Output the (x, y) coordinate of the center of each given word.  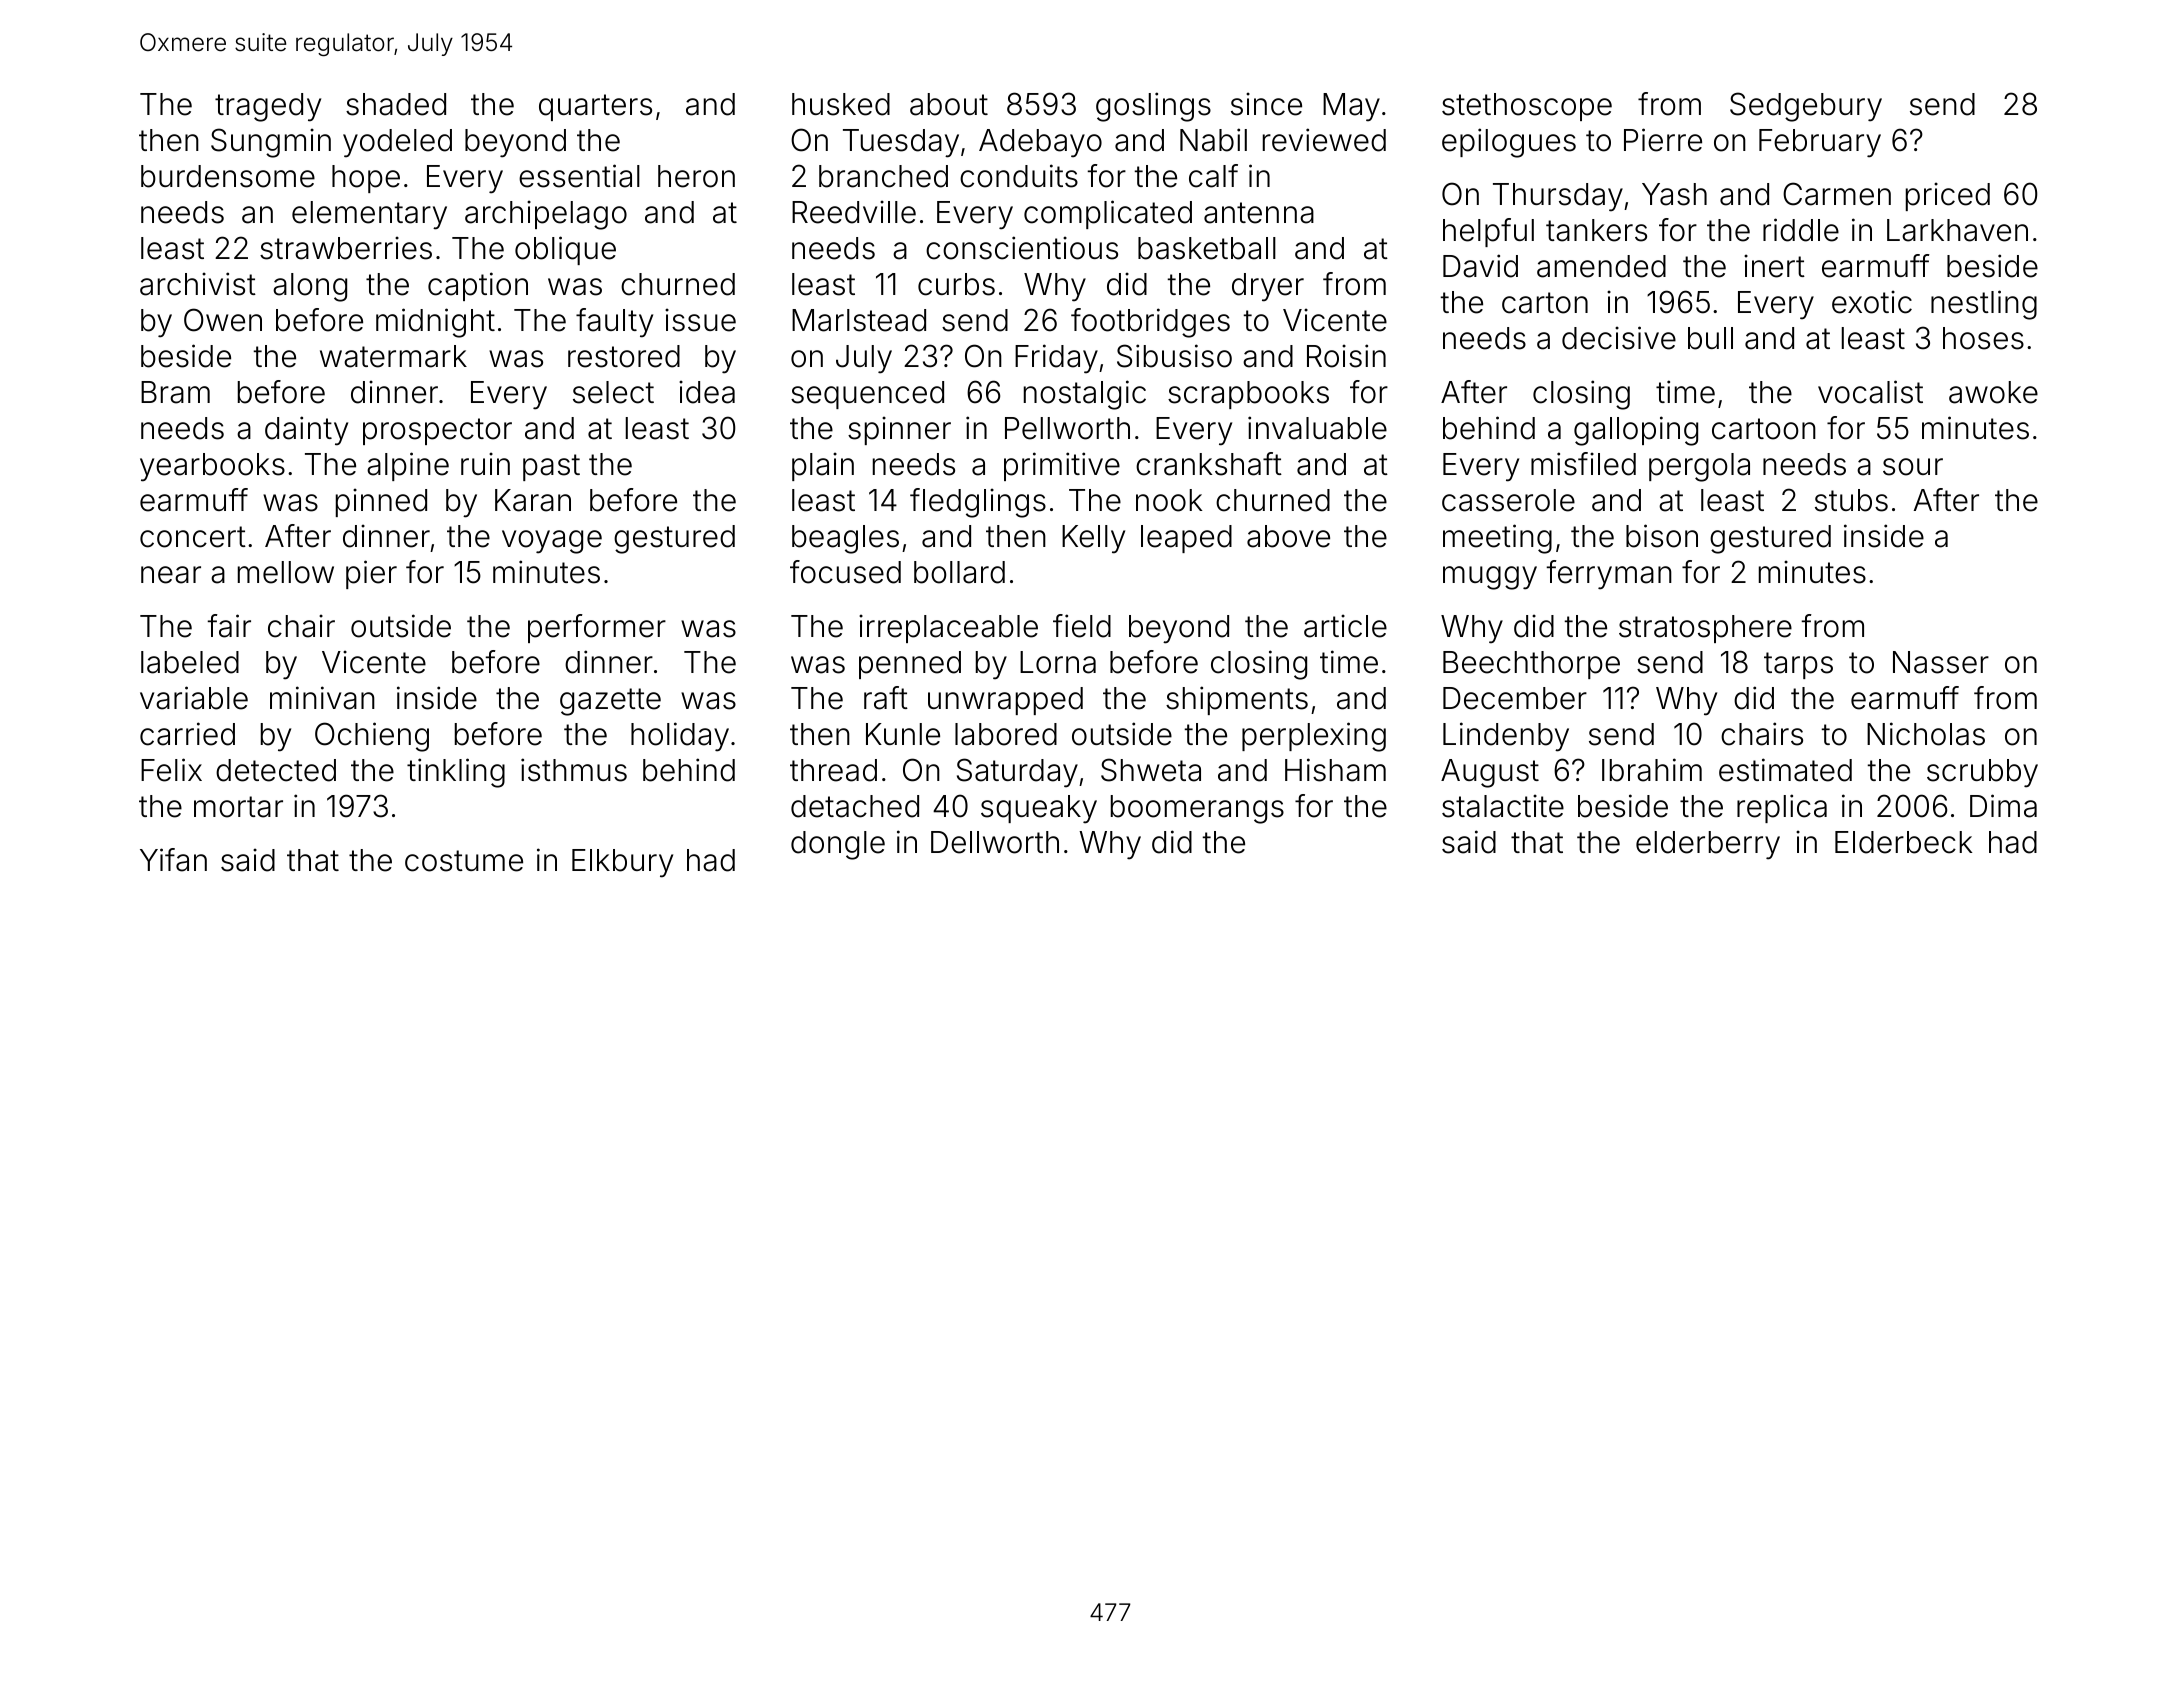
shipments (1237, 700)
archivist (198, 284)
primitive (1062, 466)
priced (1948, 196)
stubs (1851, 500)
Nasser (1941, 662)
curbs (956, 284)
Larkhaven (1957, 230)
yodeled (397, 143)
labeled (190, 662)
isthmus (574, 770)
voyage (552, 542)
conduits (1019, 176)
